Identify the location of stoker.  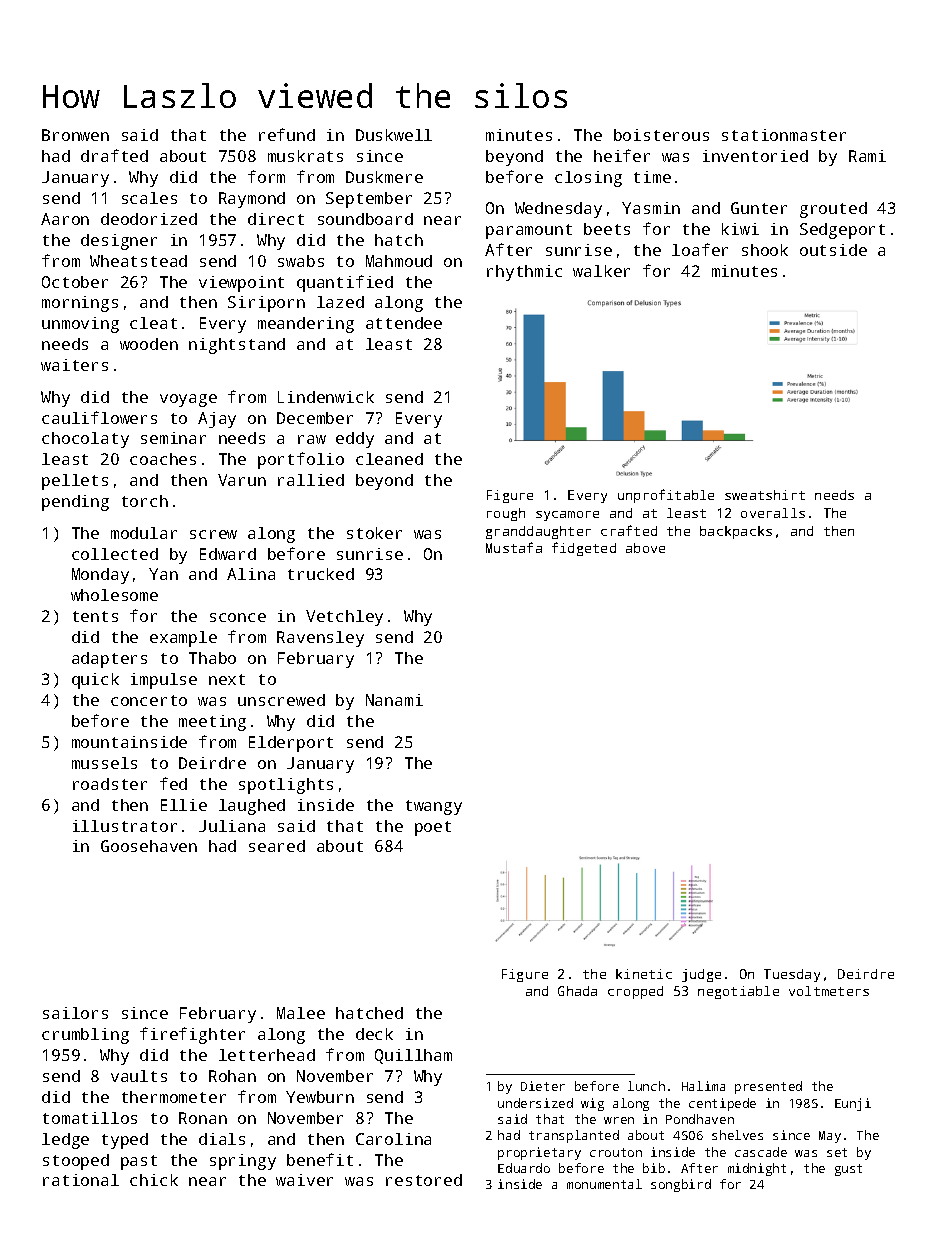
(374, 533).
